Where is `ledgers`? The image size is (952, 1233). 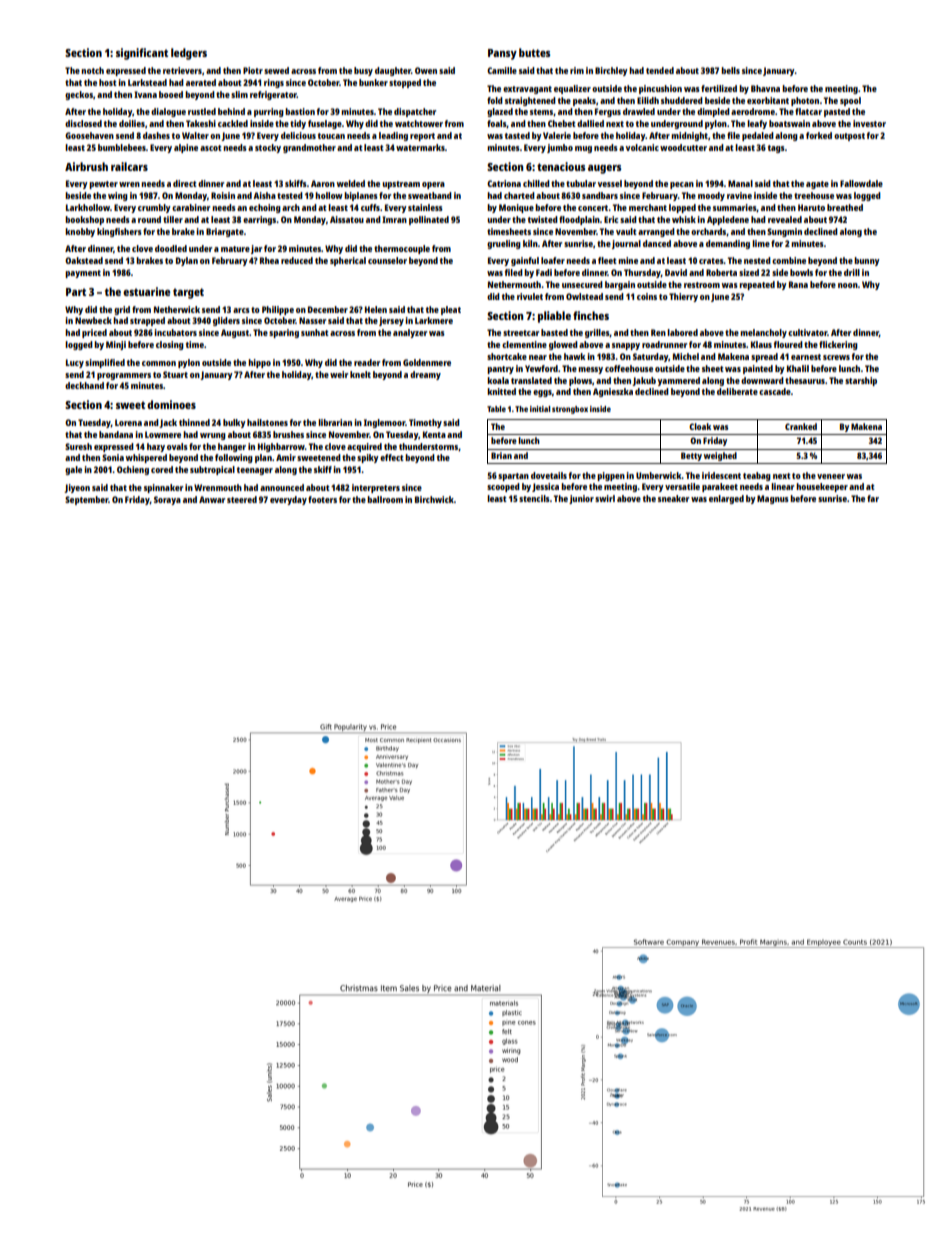 ledgers is located at coordinates (189, 54).
